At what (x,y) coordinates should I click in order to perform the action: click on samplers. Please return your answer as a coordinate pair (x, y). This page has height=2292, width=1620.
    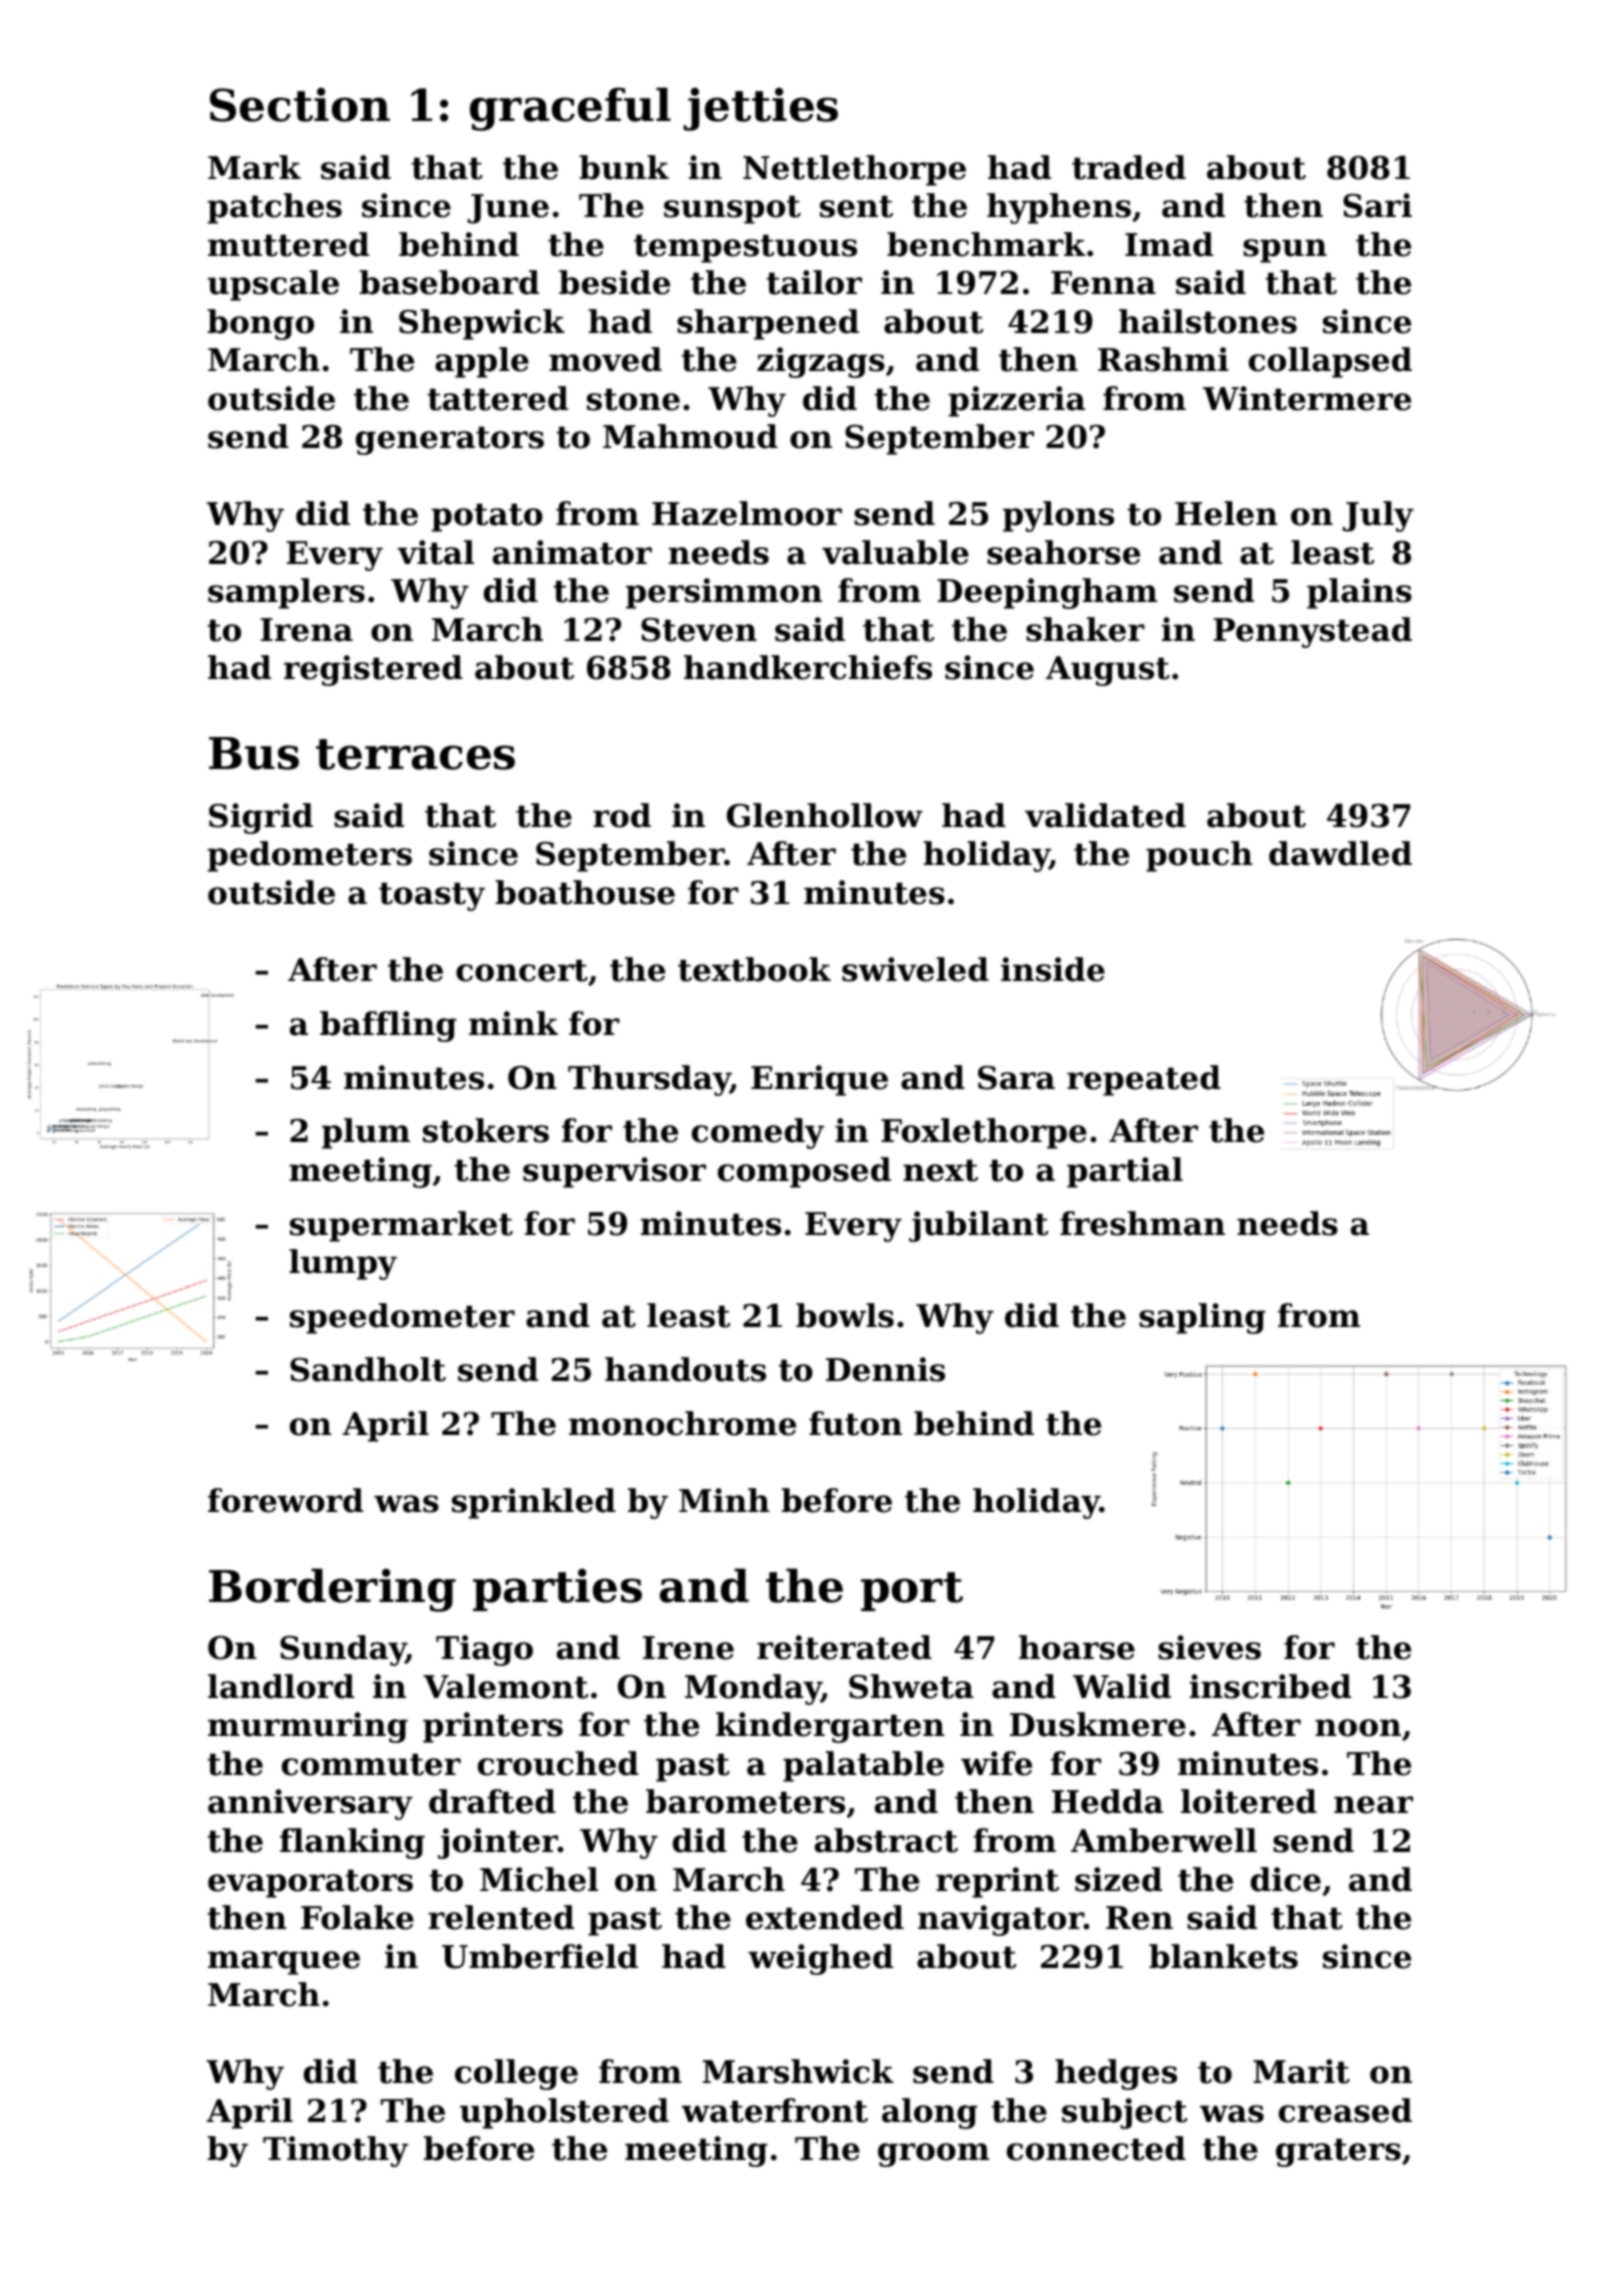
    Looking at the image, I should click on (286, 593).
